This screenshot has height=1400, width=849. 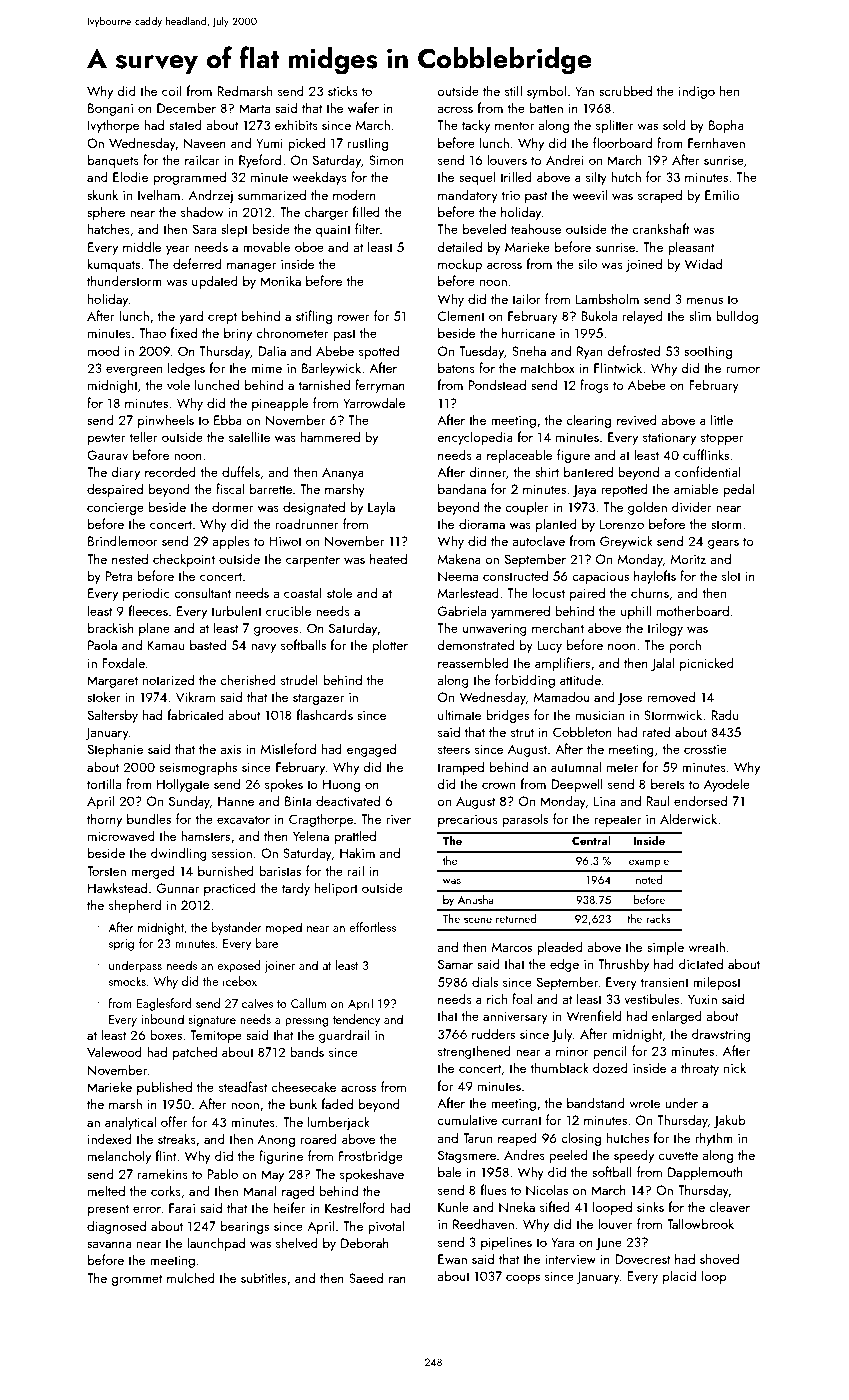 I want to click on briny, so click(x=238, y=334).
